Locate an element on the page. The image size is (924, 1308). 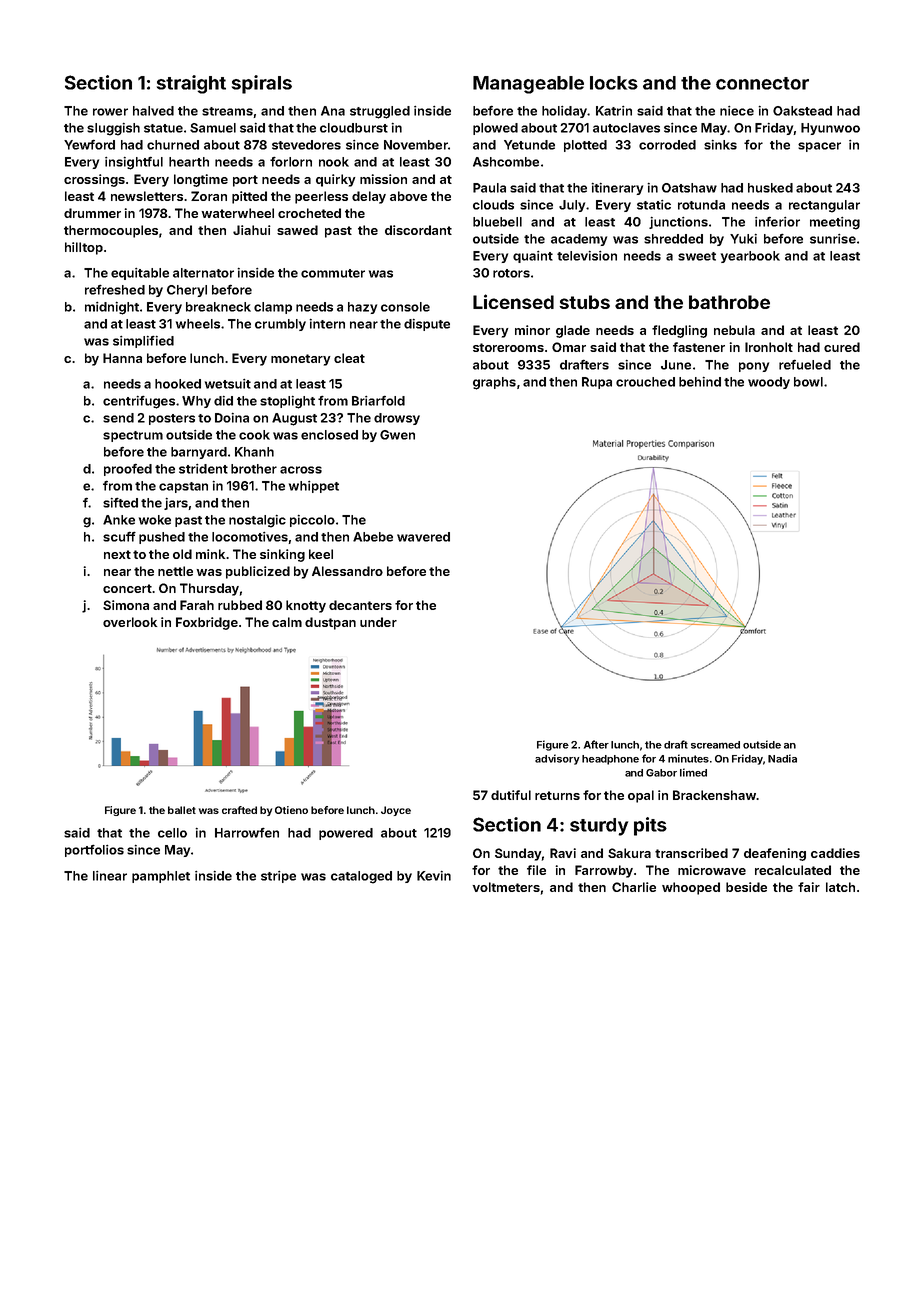
woody is located at coordinates (769, 383).
